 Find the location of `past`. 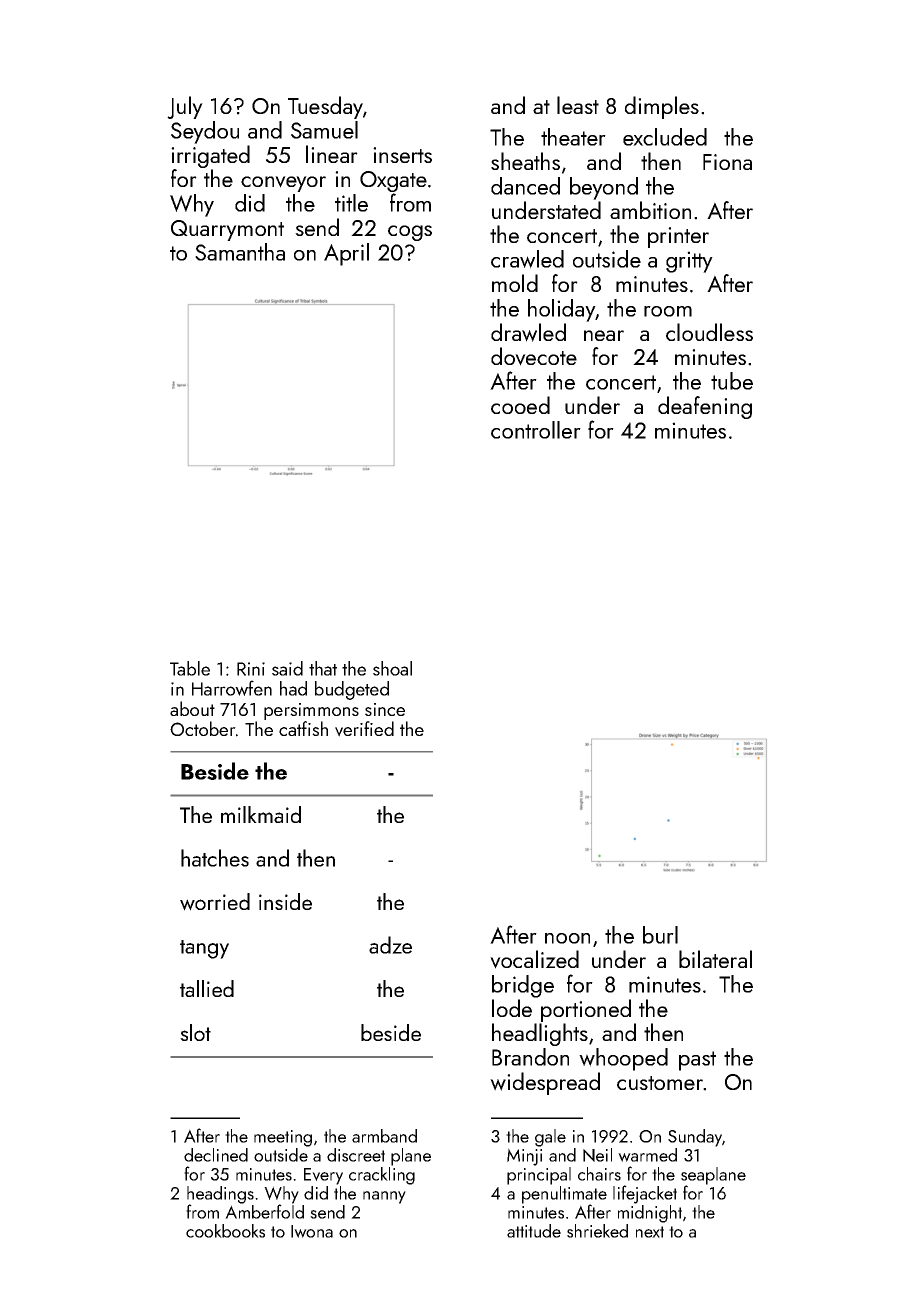

past is located at coordinates (697, 1061).
